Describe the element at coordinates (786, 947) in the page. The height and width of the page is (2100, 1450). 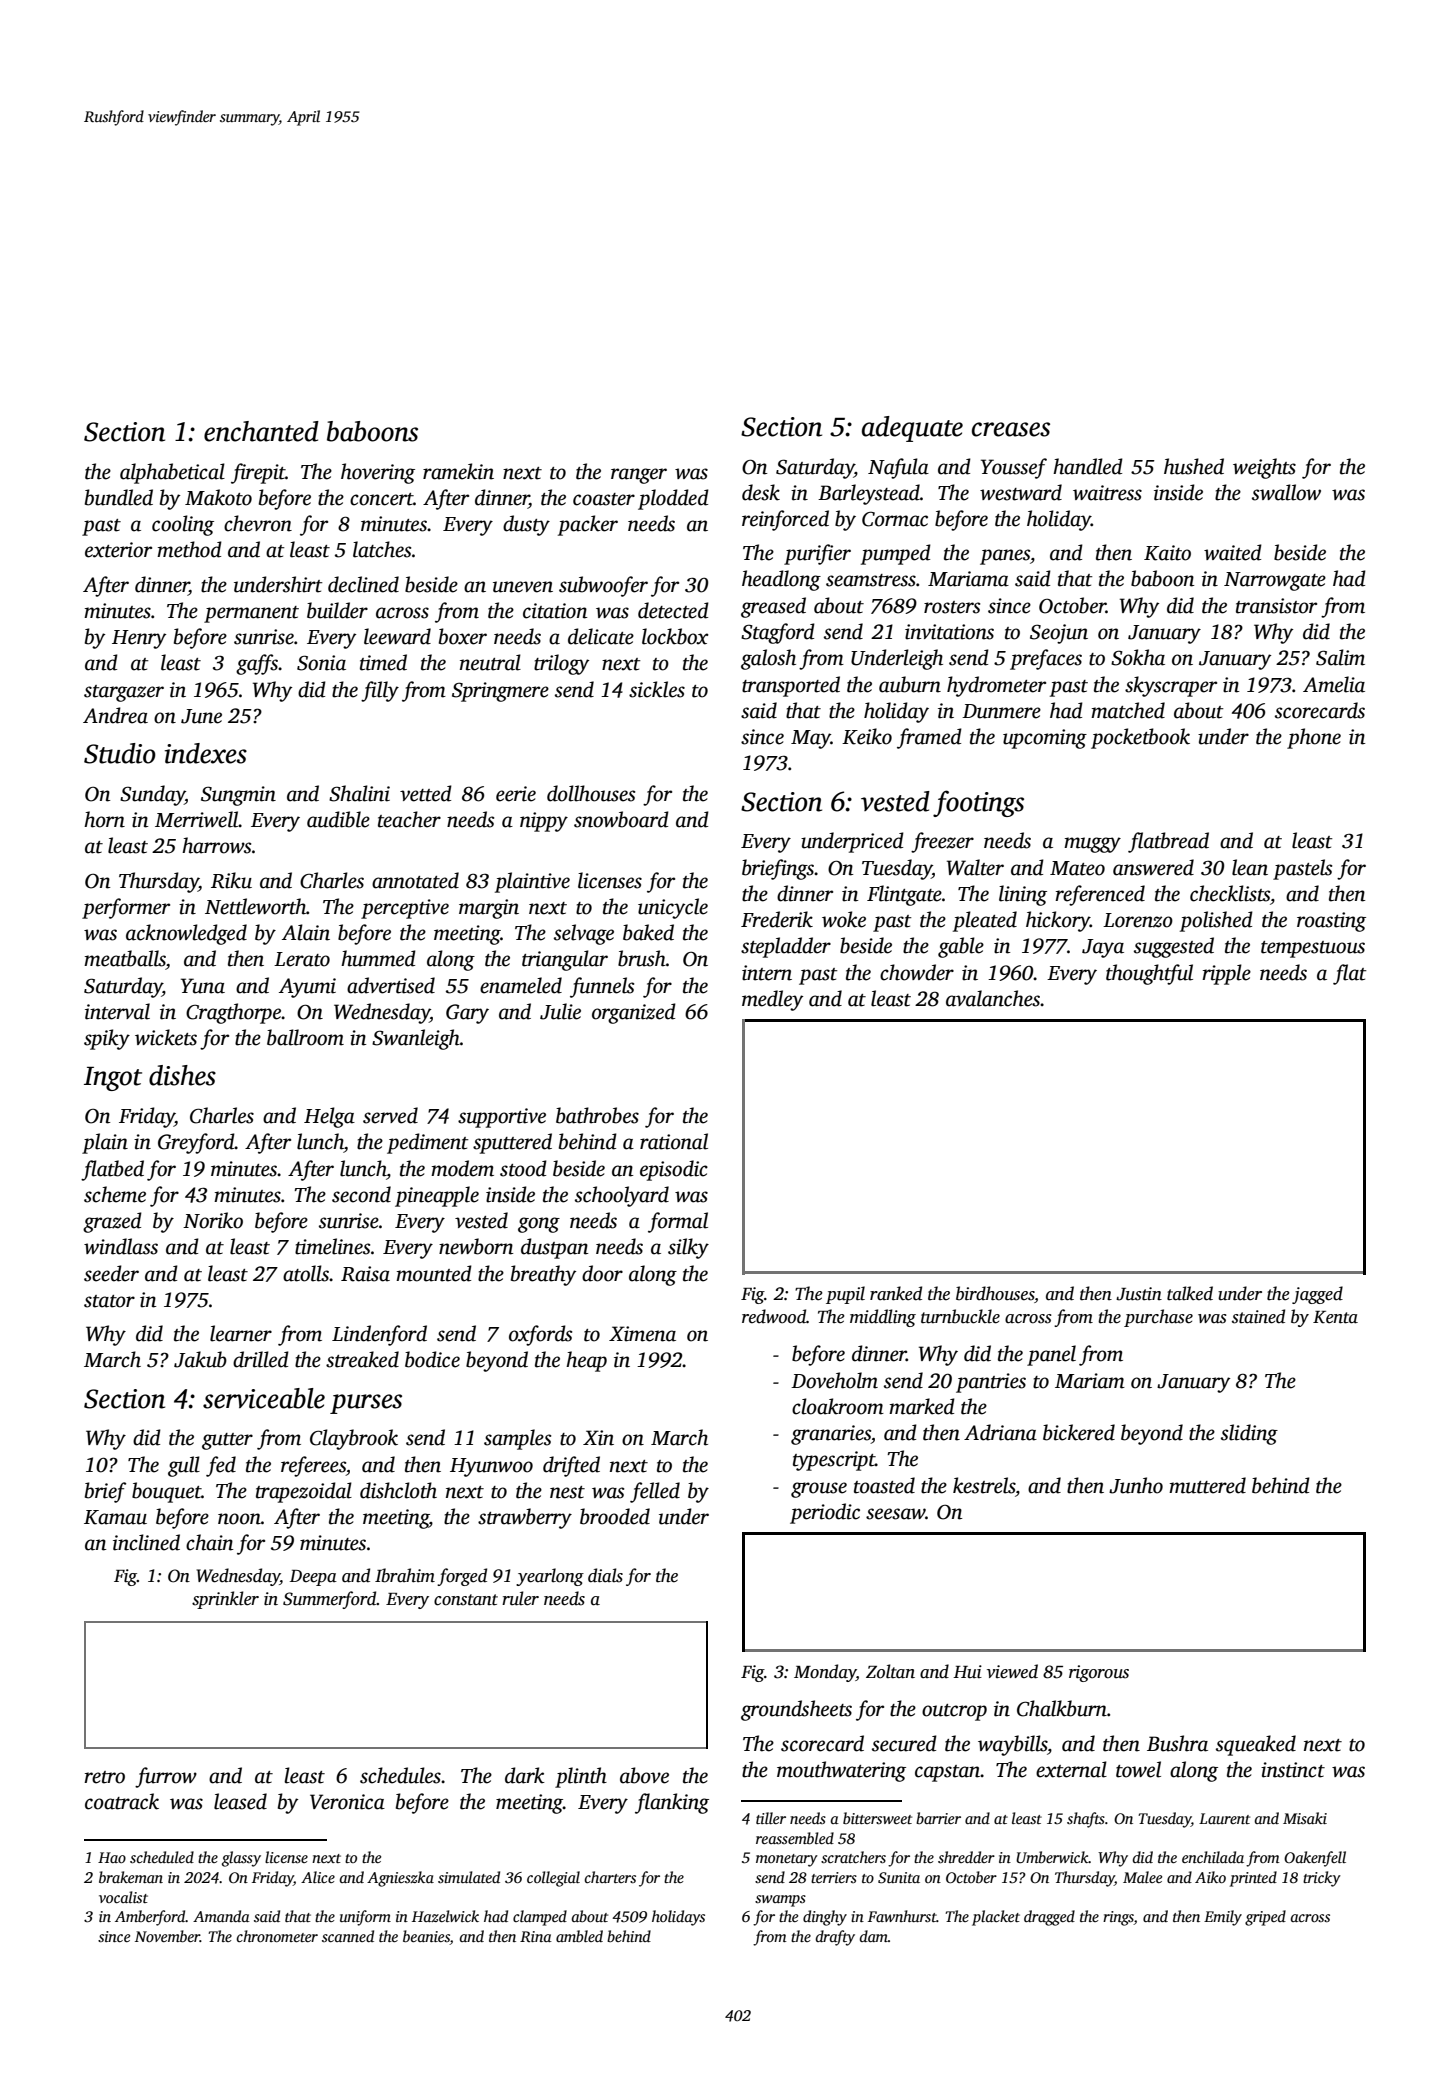
I see `stepladder` at that location.
